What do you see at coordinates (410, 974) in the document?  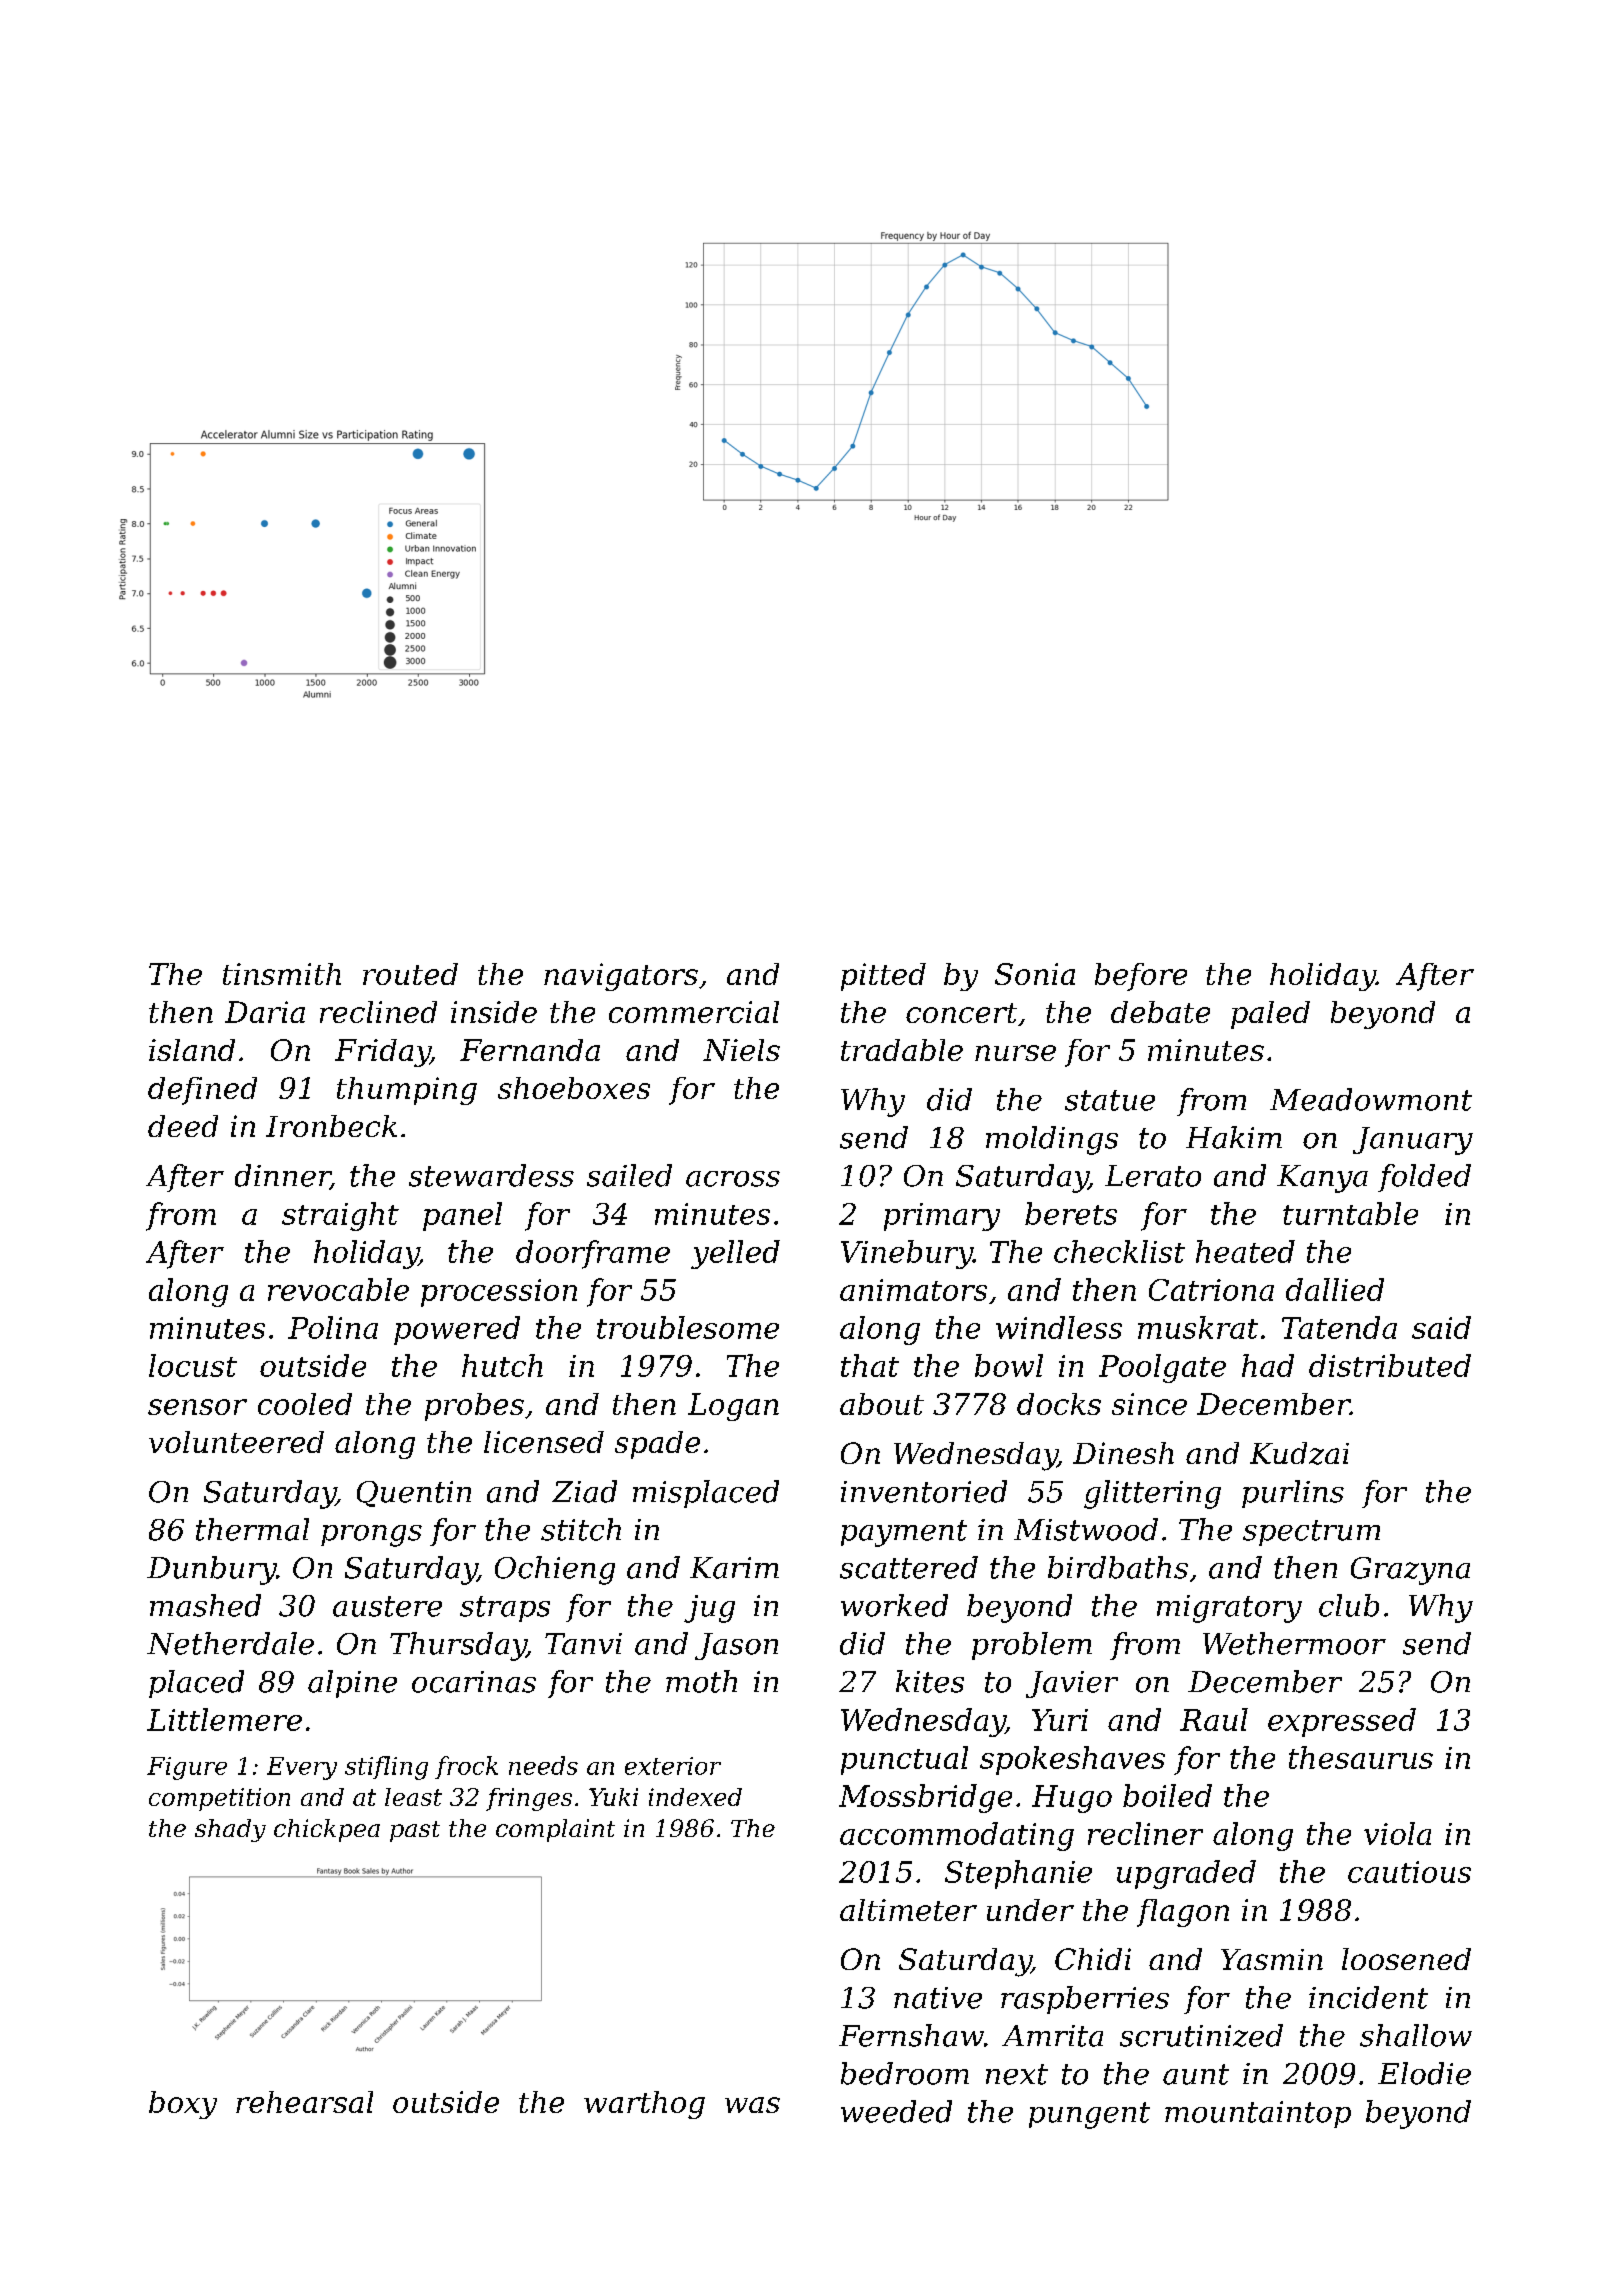 I see `routed` at bounding box center [410, 974].
